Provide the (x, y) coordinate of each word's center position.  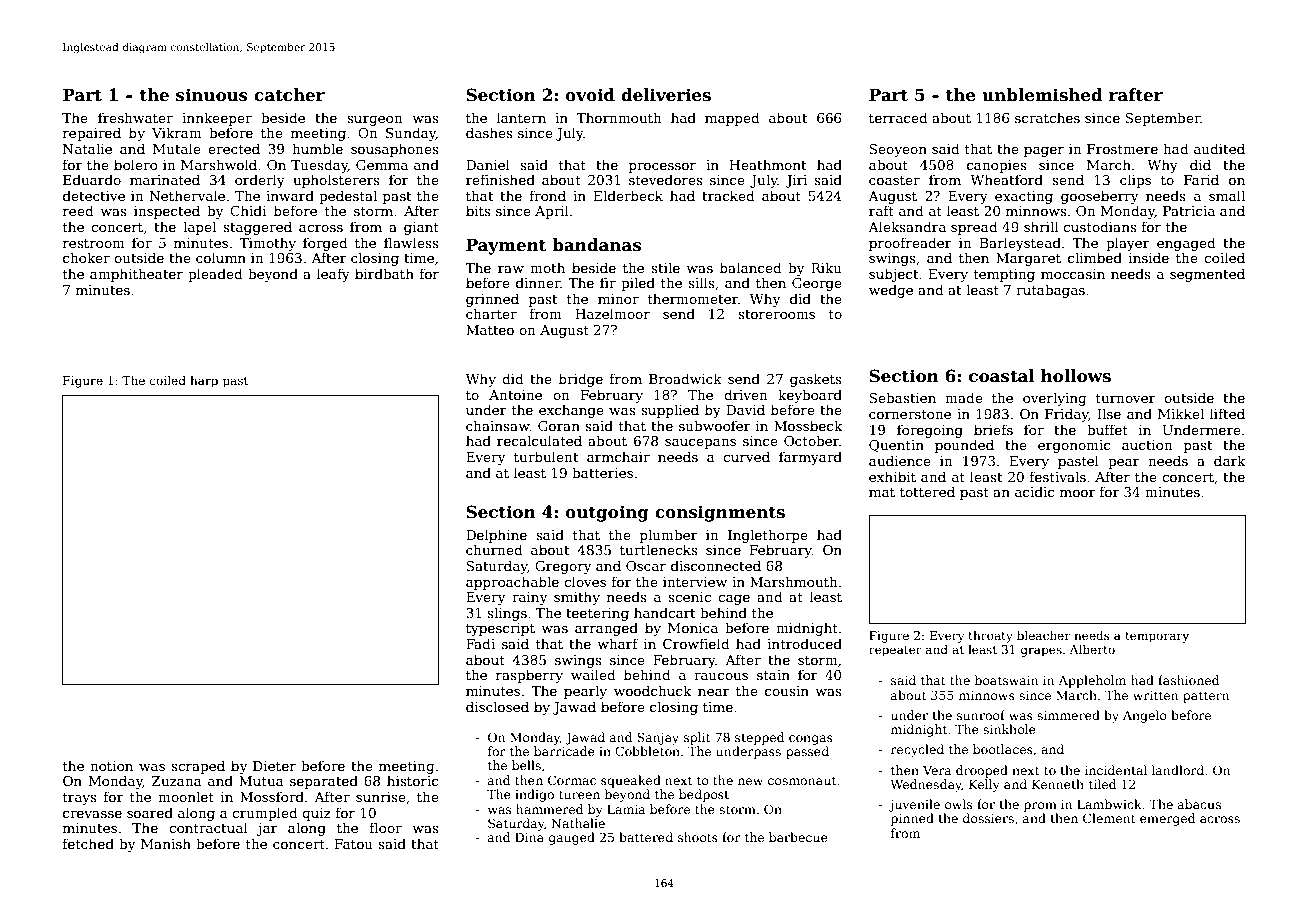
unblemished (1042, 95)
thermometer (693, 298)
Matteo (490, 330)
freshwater (135, 117)
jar (267, 829)
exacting (1024, 197)
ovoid (590, 95)
